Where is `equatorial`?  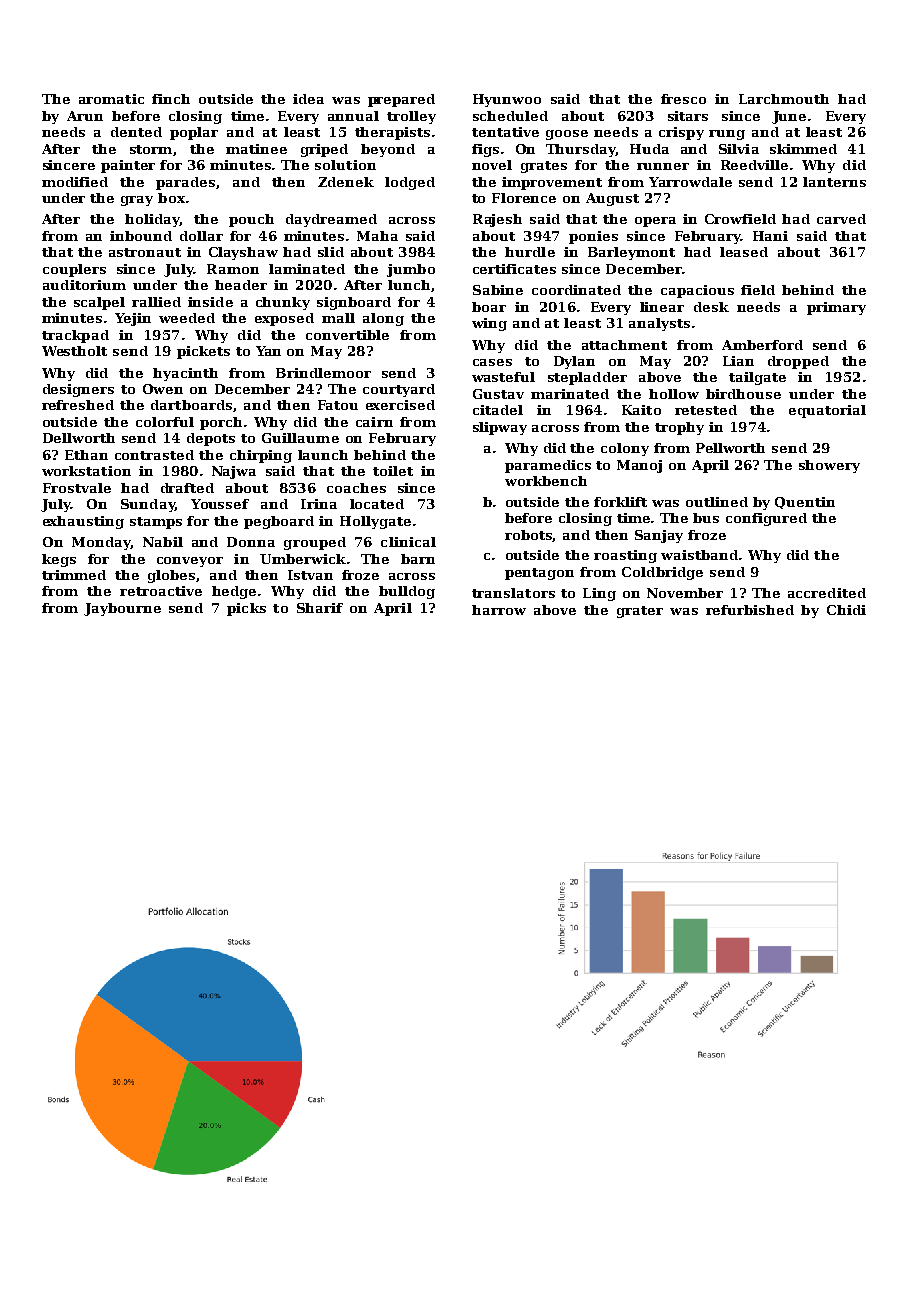
equatorial is located at coordinates (827, 411).
